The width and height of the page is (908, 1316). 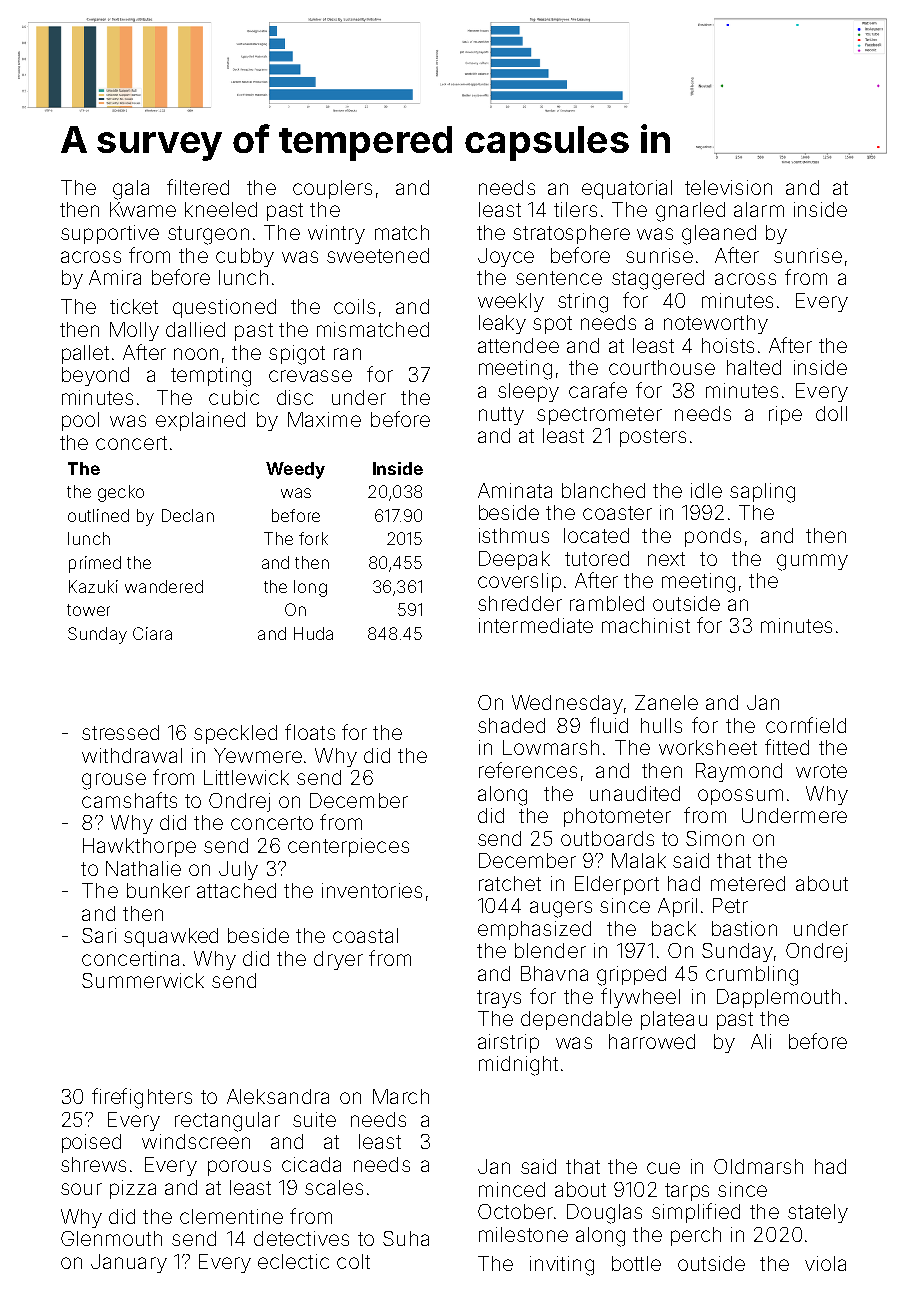 What do you see at coordinates (818, 1213) in the page?
I see `stately` at bounding box center [818, 1213].
